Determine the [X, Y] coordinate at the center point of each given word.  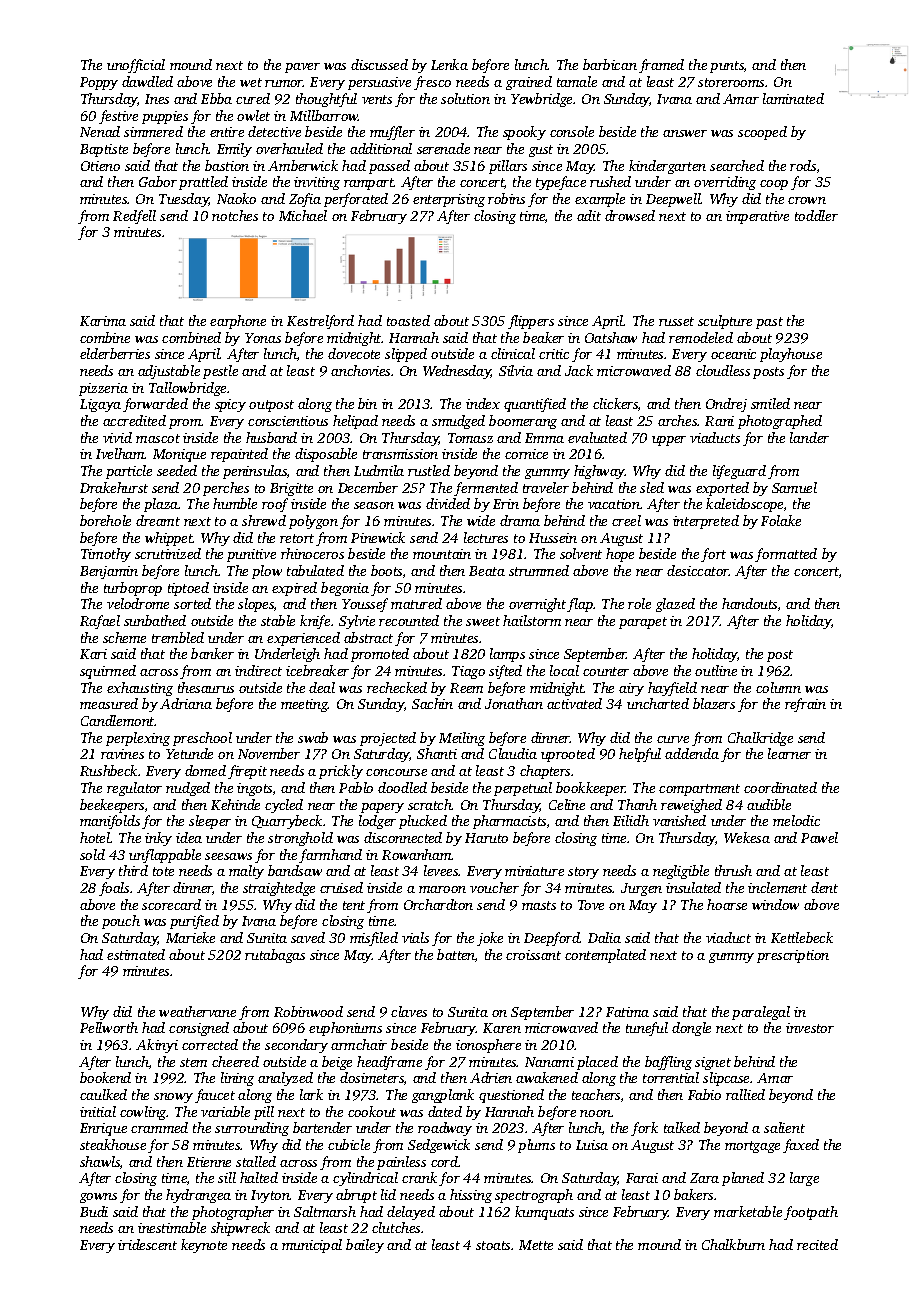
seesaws [228, 856]
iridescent [147, 1244]
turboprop [133, 589]
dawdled [147, 81]
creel [626, 520]
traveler [546, 487]
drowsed [630, 215]
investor [810, 1028]
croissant [533, 955]
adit [589, 215]
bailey [365, 1246]
